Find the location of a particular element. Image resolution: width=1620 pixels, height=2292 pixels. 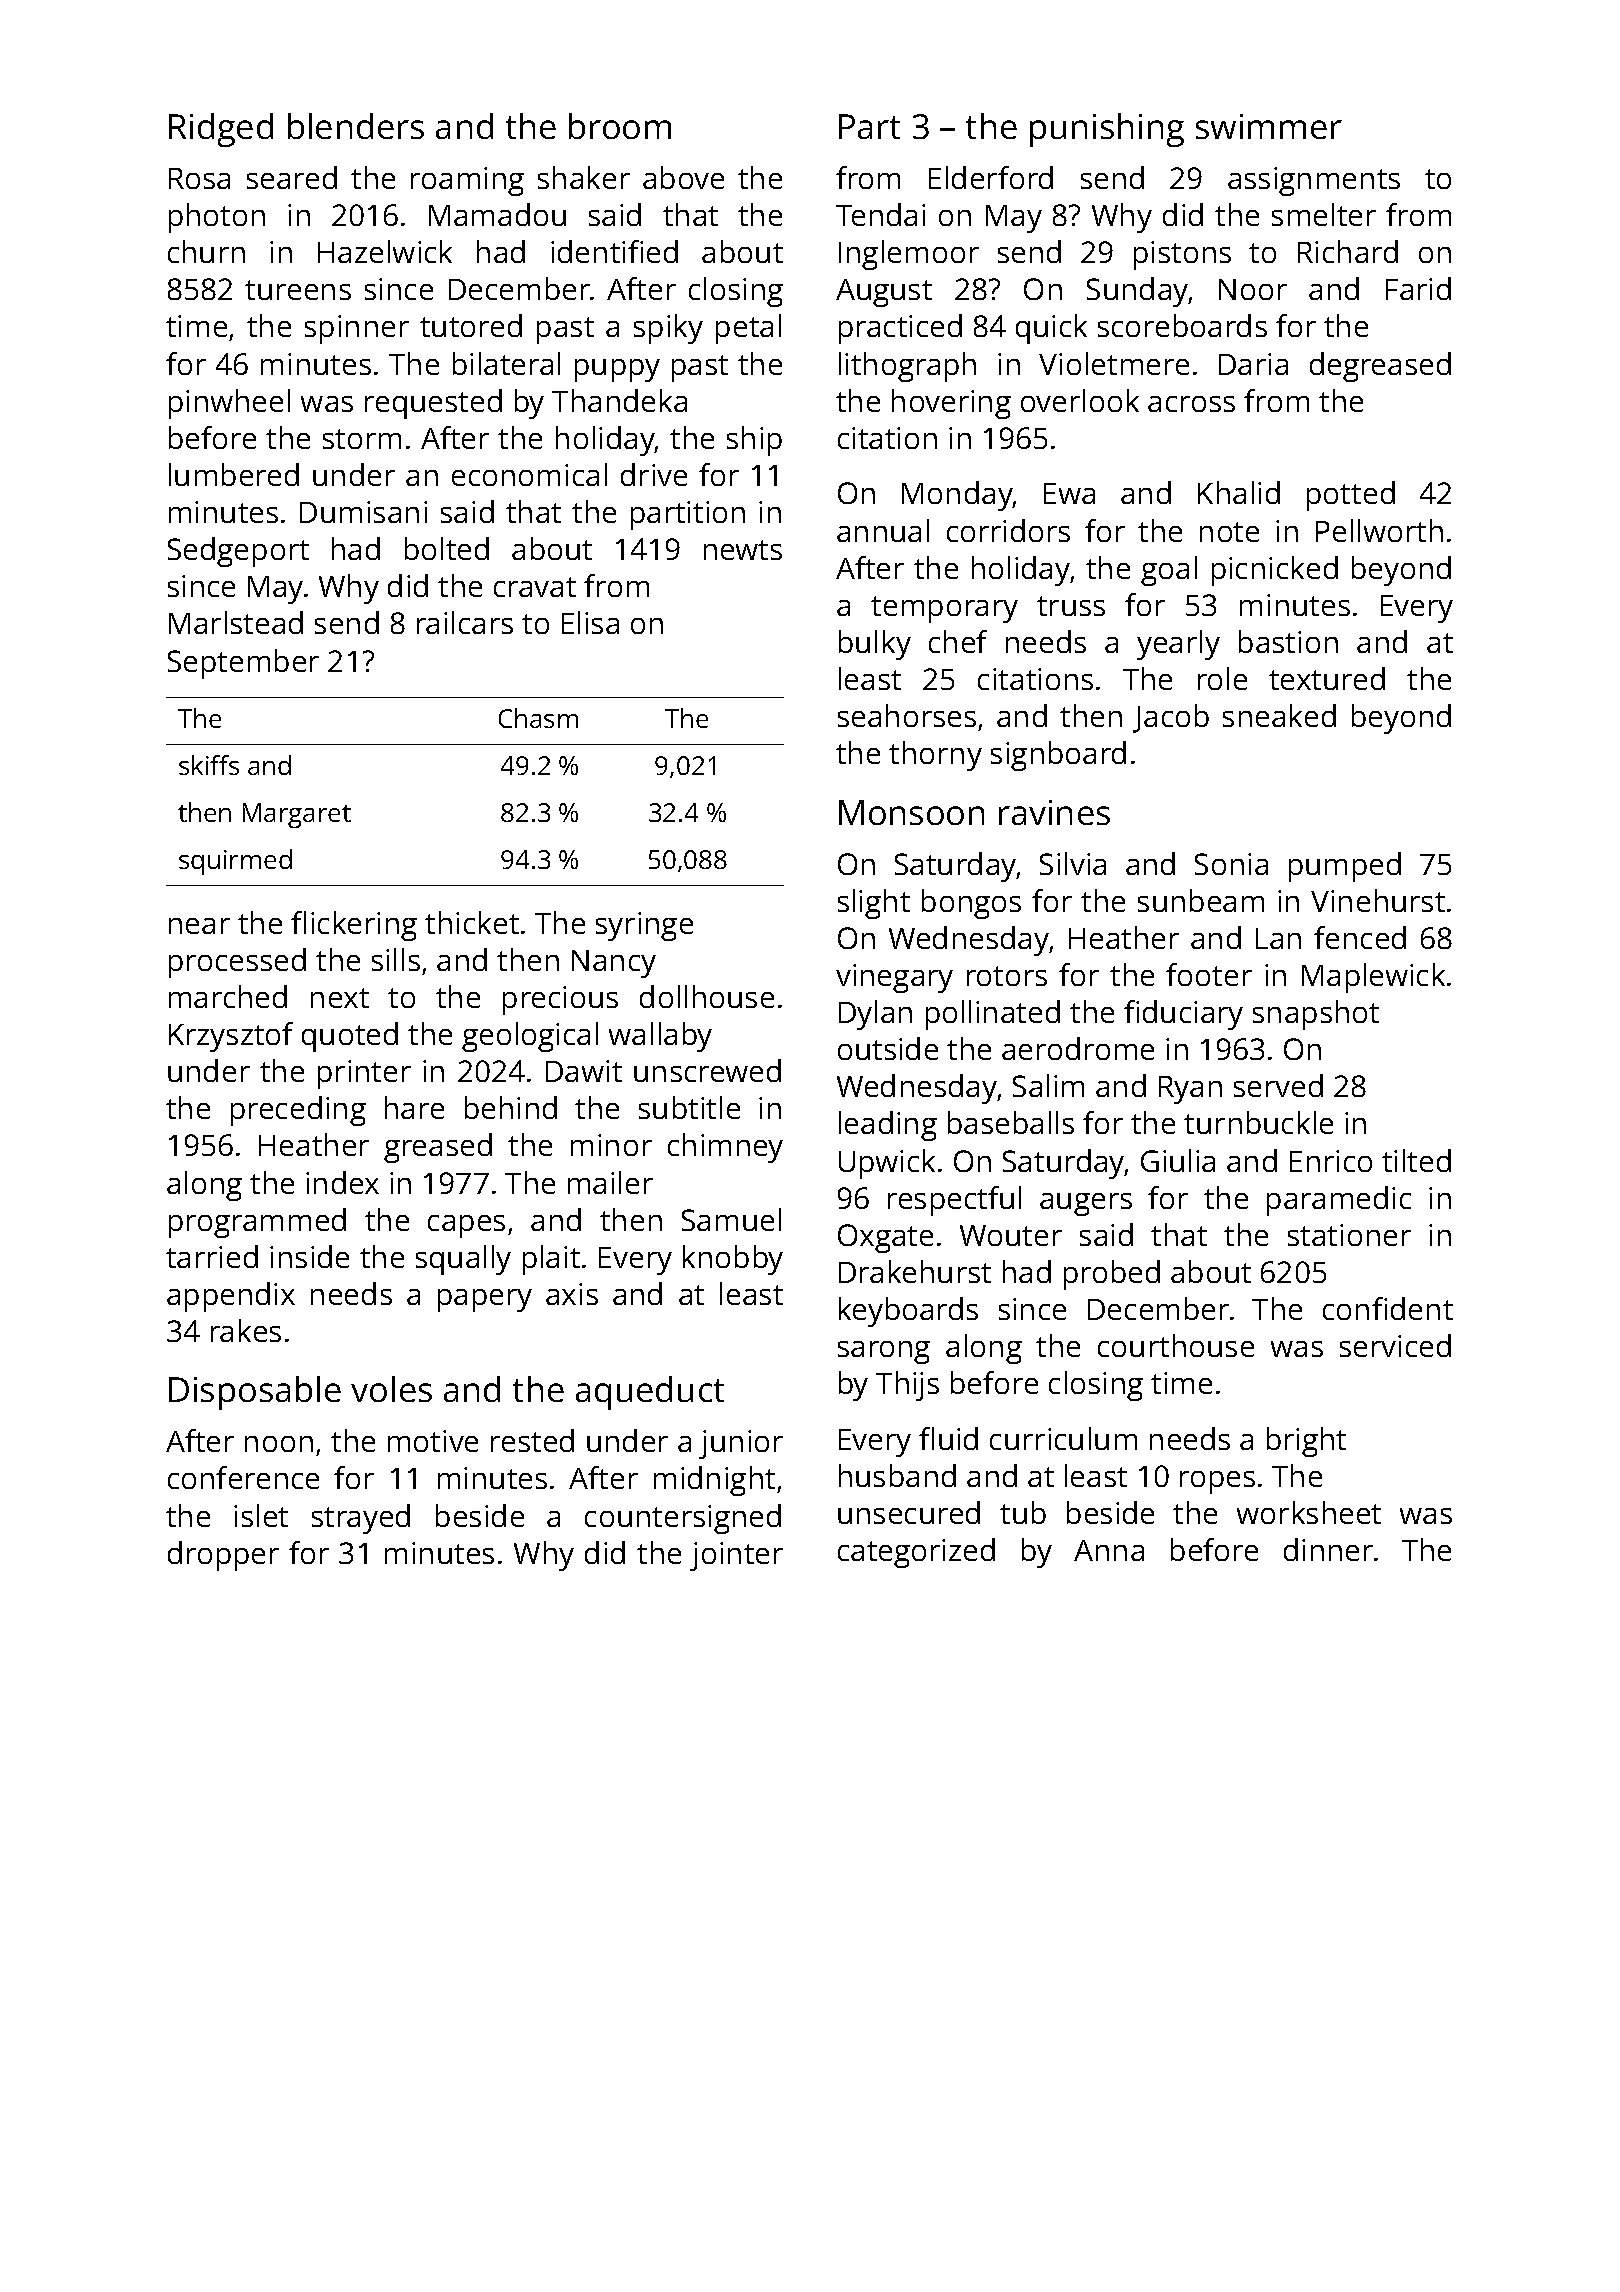

potted is located at coordinates (1351, 496).
